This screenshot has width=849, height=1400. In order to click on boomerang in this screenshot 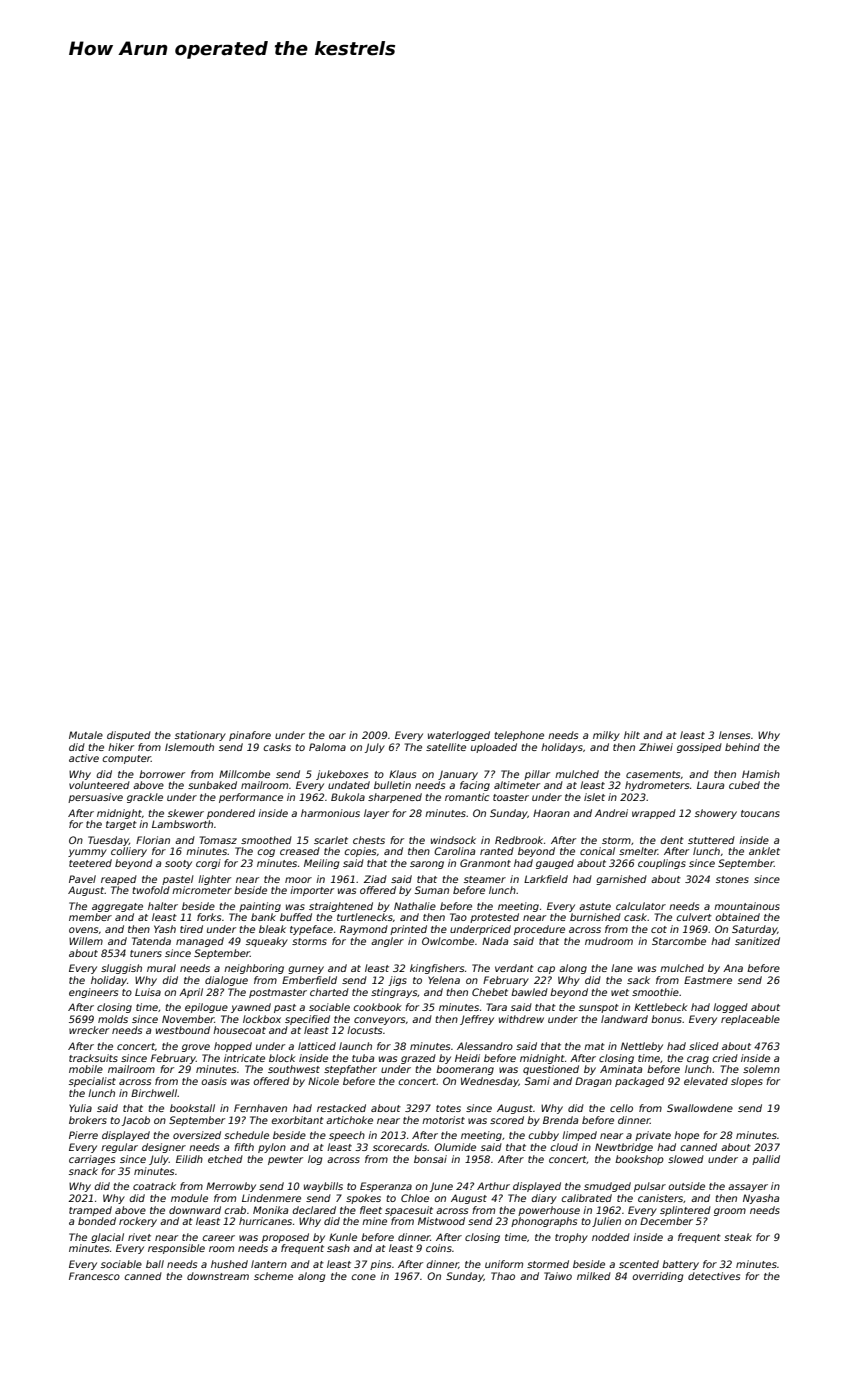, I will do `click(465, 1070)`.
